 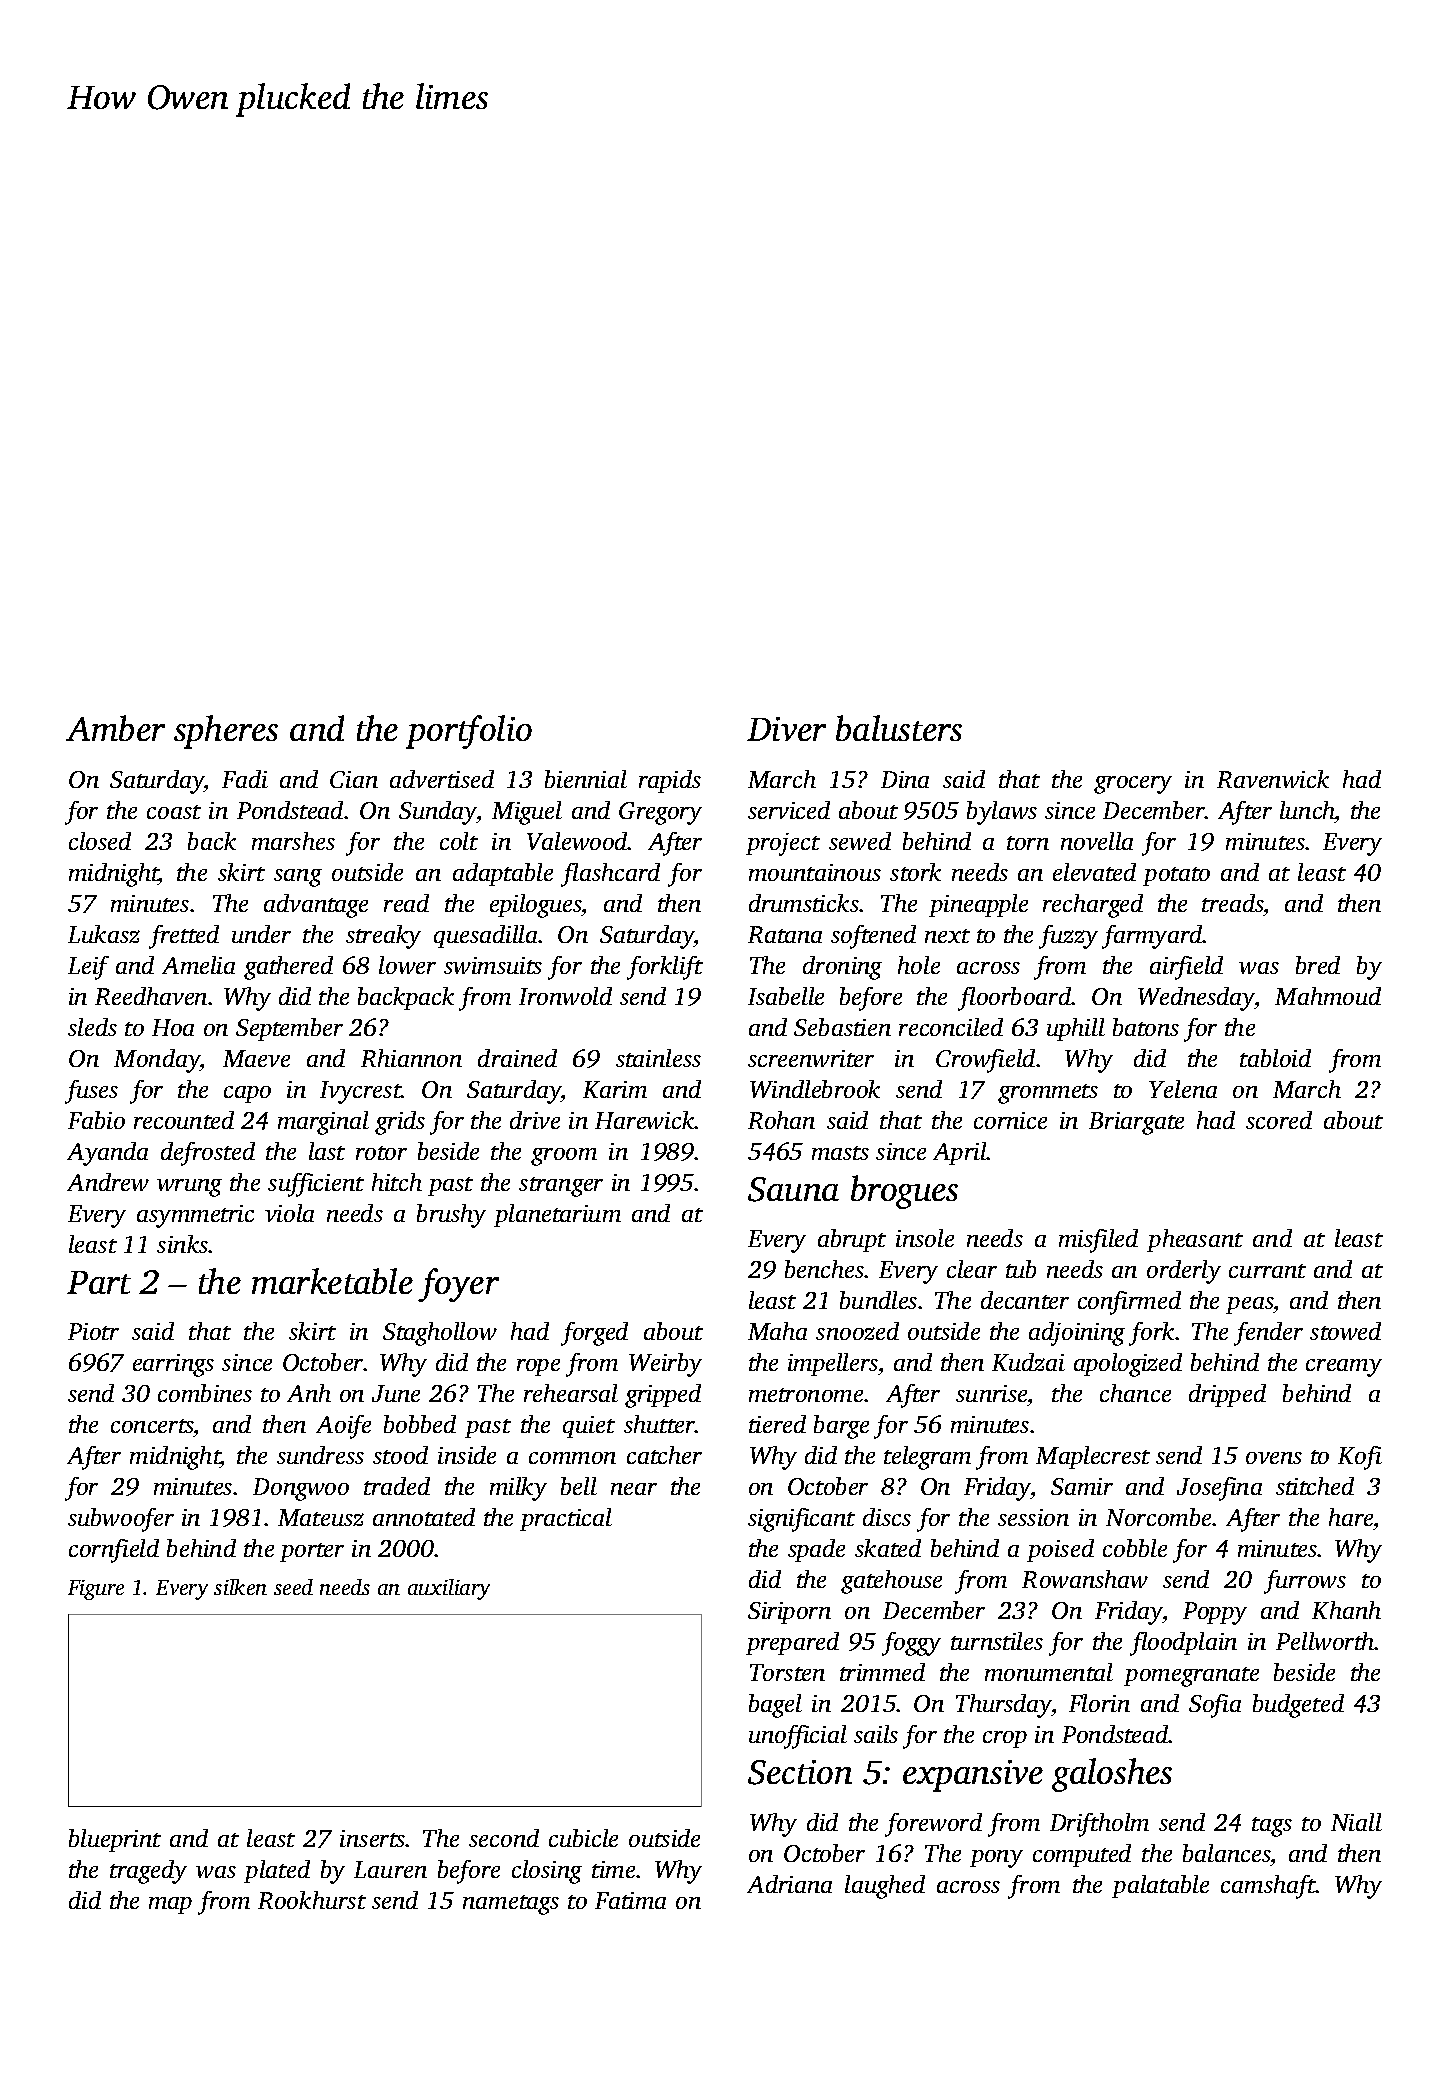 What do you see at coordinates (786, 729) in the screenshot?
I see `Diver` at bounding box center [786, 729].
